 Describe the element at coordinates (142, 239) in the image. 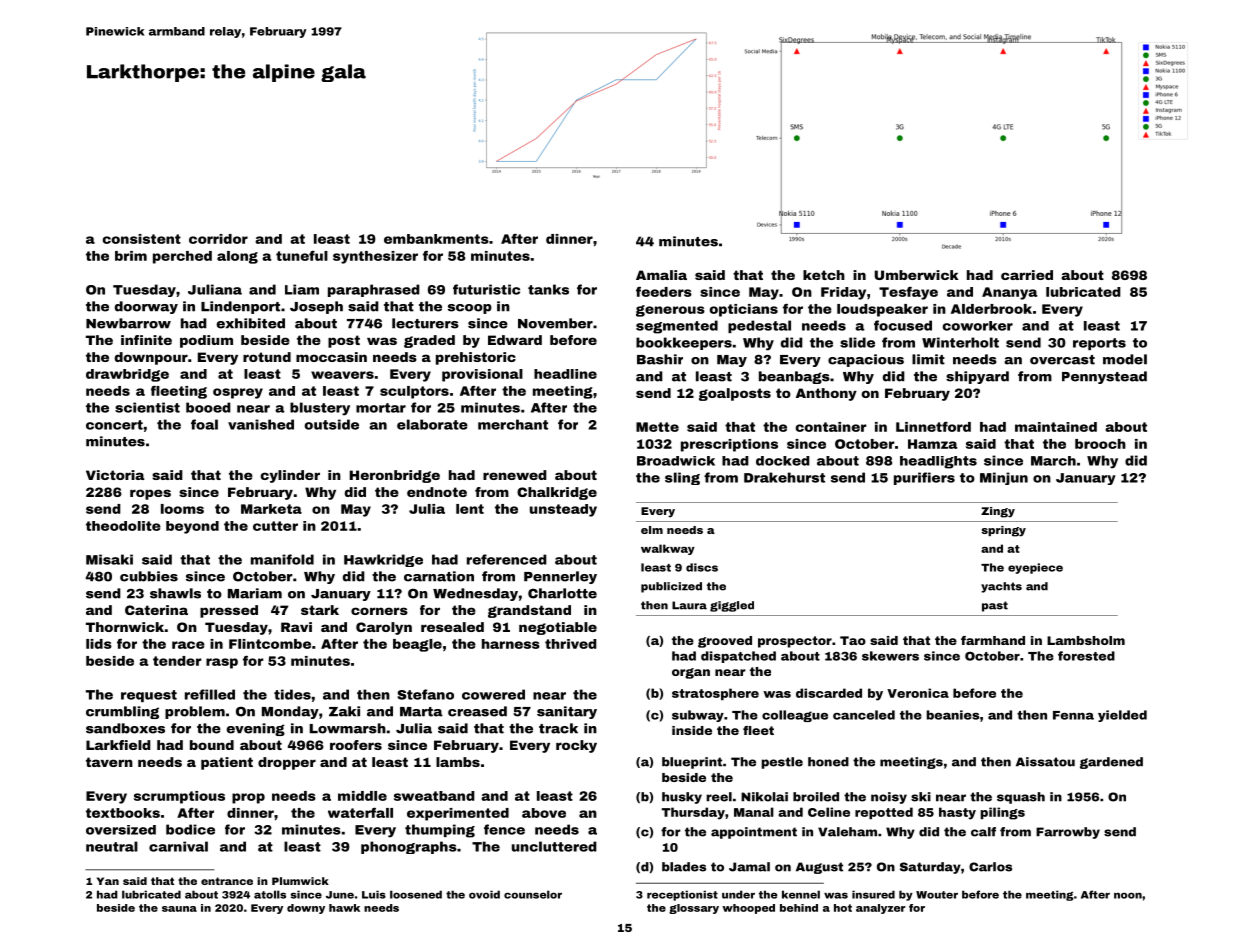

I see `consistent` at that location.
